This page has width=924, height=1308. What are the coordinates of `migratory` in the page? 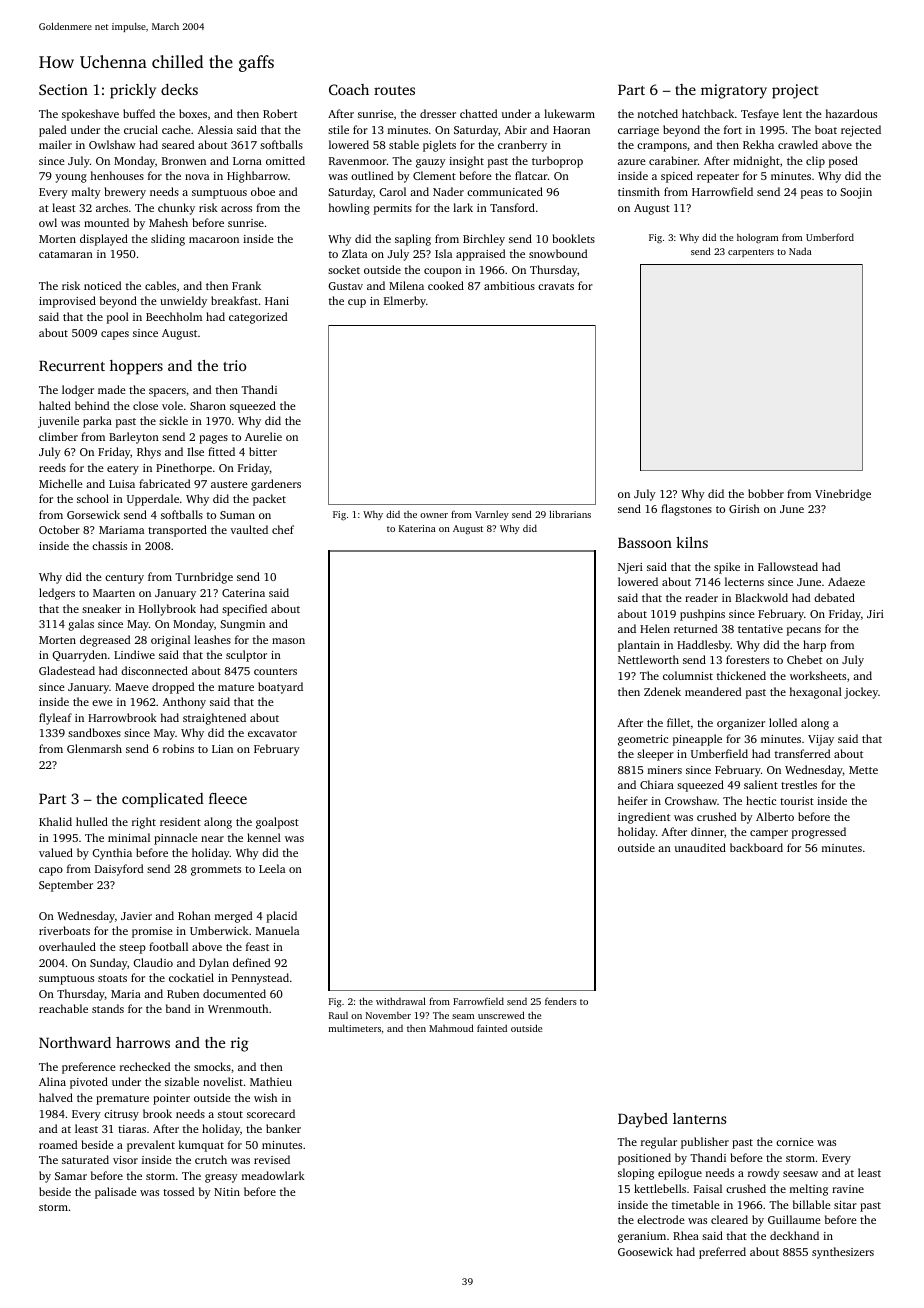 It's located at (734, 91).
